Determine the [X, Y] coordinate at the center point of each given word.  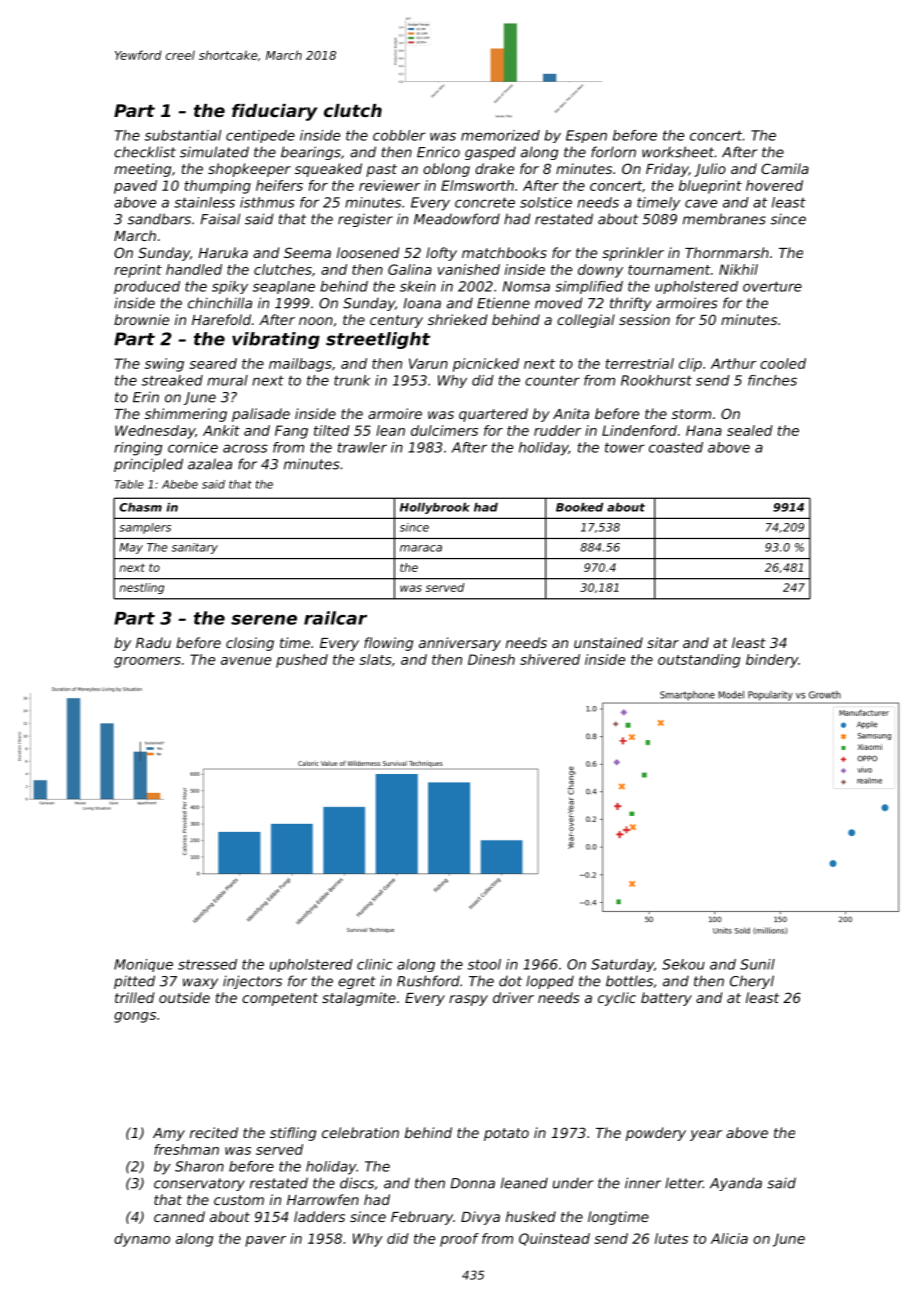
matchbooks [504, 252]
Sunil [757, 964]
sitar [663, 642]
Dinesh [491, 659]
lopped [550, 982]
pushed [302, 661]
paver [265, 1241]
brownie [141, 319]
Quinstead [554, 1239]
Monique [143, 965]
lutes [671, 1238]
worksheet [678, 152]
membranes [724, 219]
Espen [586, 136]
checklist [145, 152]
